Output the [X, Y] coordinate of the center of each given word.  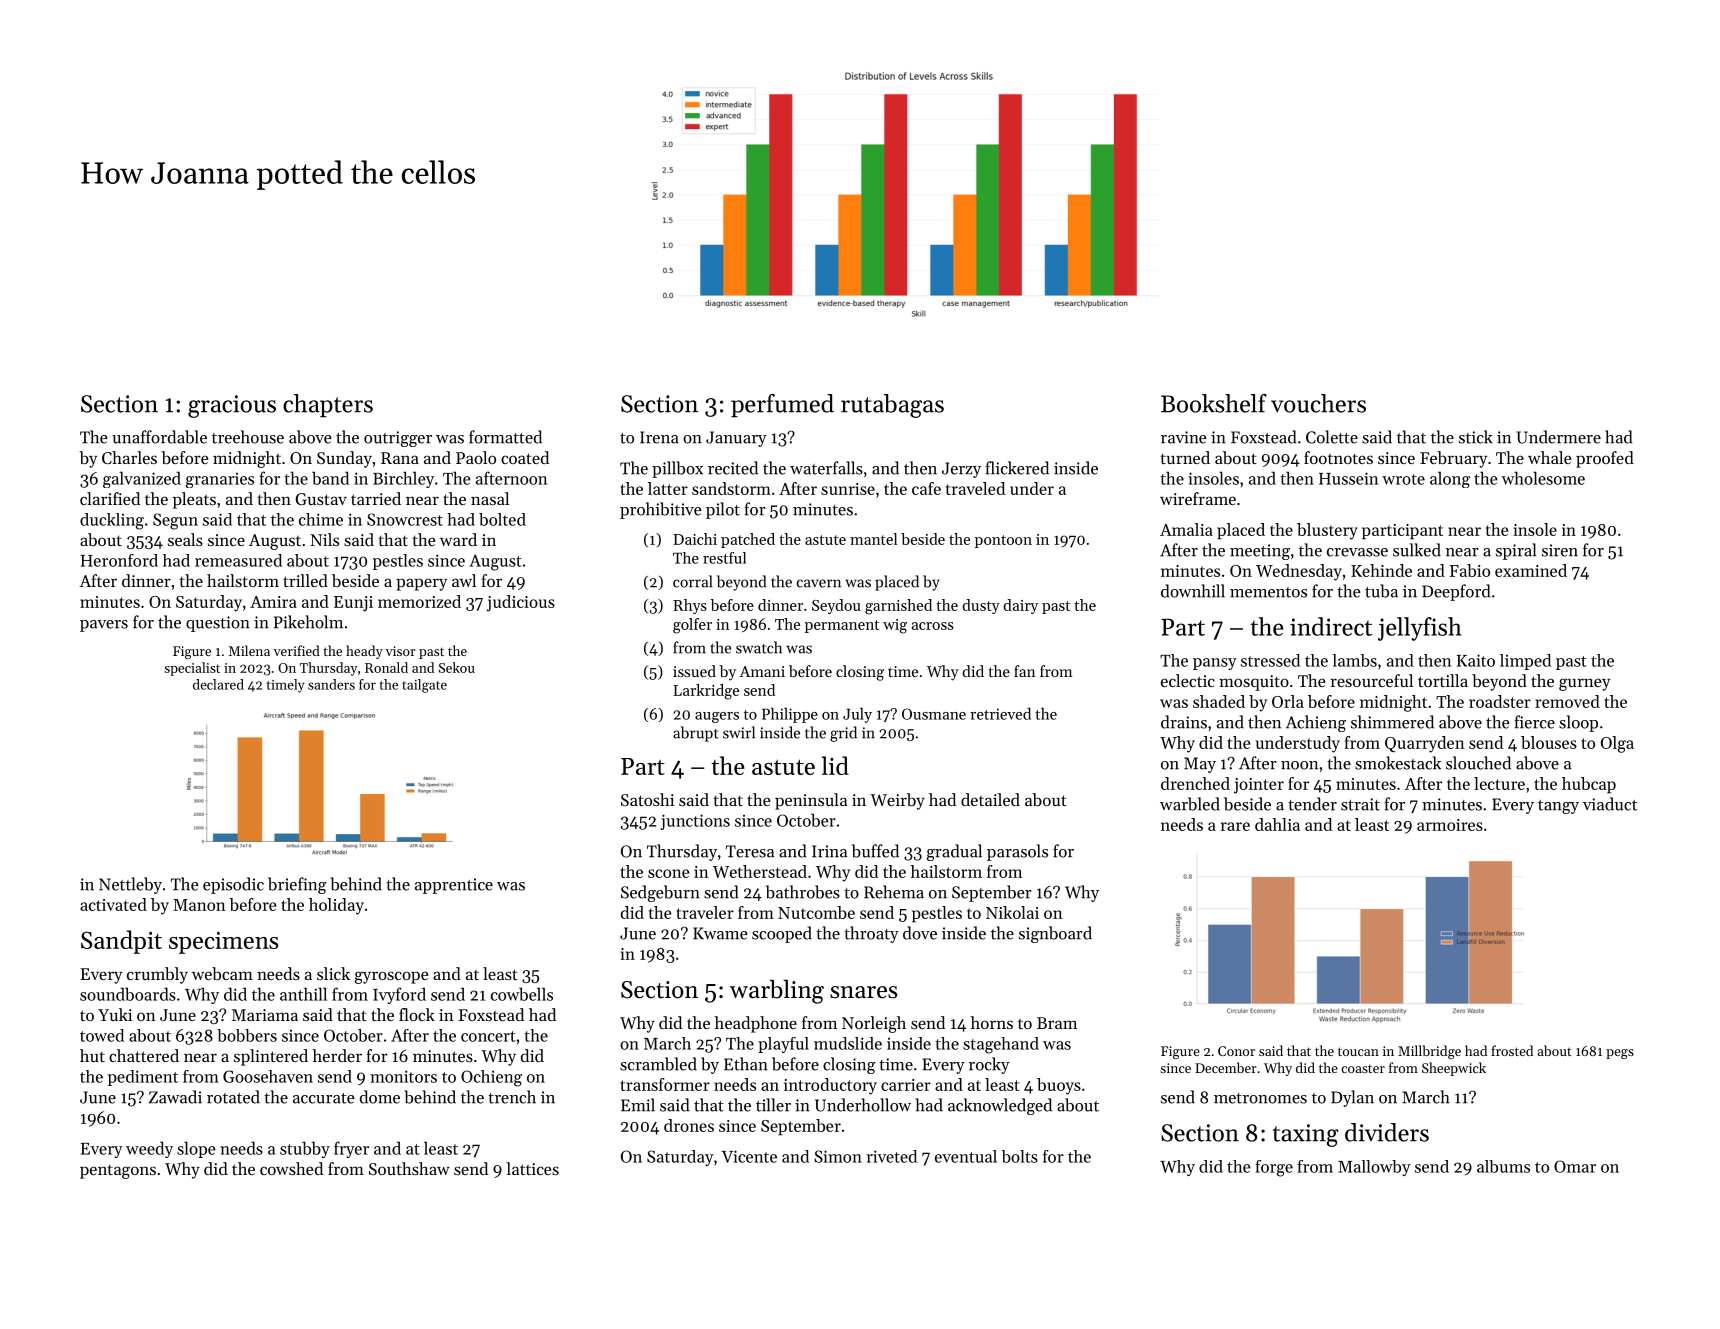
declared [218, 684]
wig [895, 626]
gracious [232, 406]
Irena [659, 437]
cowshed [291, 1168]
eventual [966, 1156]
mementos [1268, 592]
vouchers [1318, 403]
